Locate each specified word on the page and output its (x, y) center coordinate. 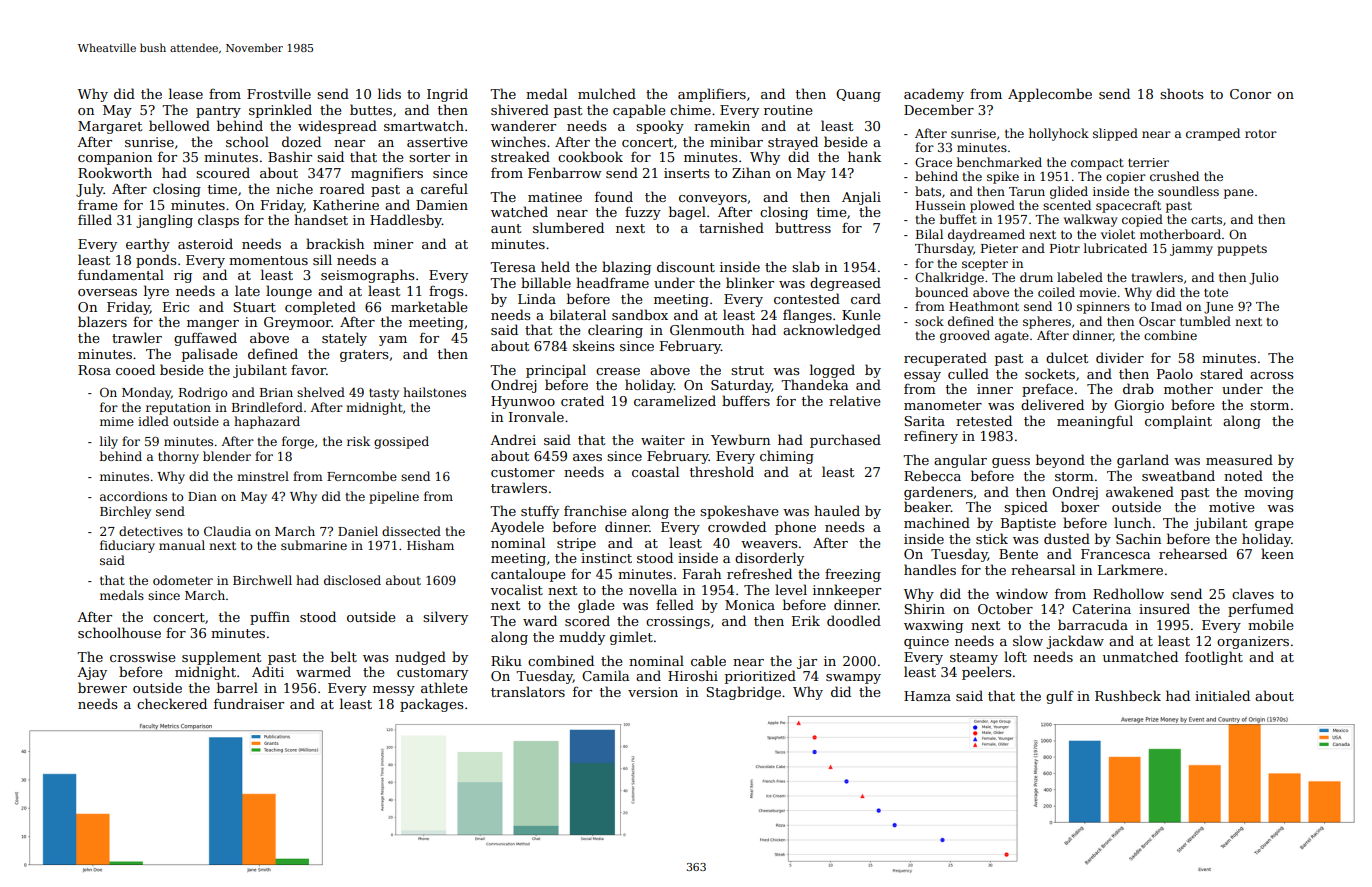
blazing (626, 268)
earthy (148, 245)
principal (556, 371)
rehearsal (1043, 569)
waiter (663, 440)
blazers (102, 321)
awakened (1140, 491)
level (791, 589)
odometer (183, 580)
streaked (520, 156)
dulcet (1067, 357)
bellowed (179, 125)
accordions (133, 496)
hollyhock (1059, 134)
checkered (172, 703)
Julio (1263, 278)
